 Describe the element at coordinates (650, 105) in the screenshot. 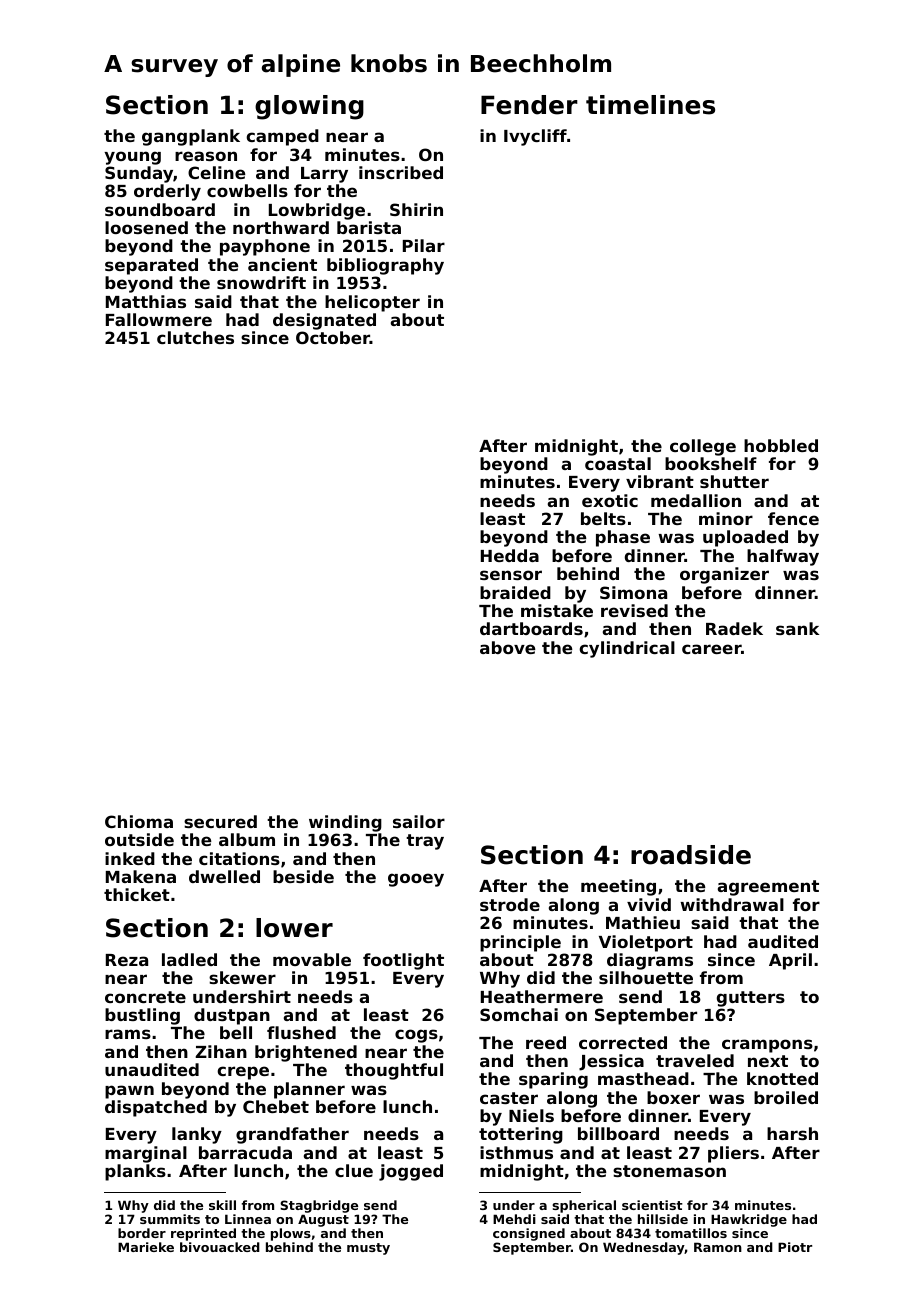

I see `timelines` at that location.
